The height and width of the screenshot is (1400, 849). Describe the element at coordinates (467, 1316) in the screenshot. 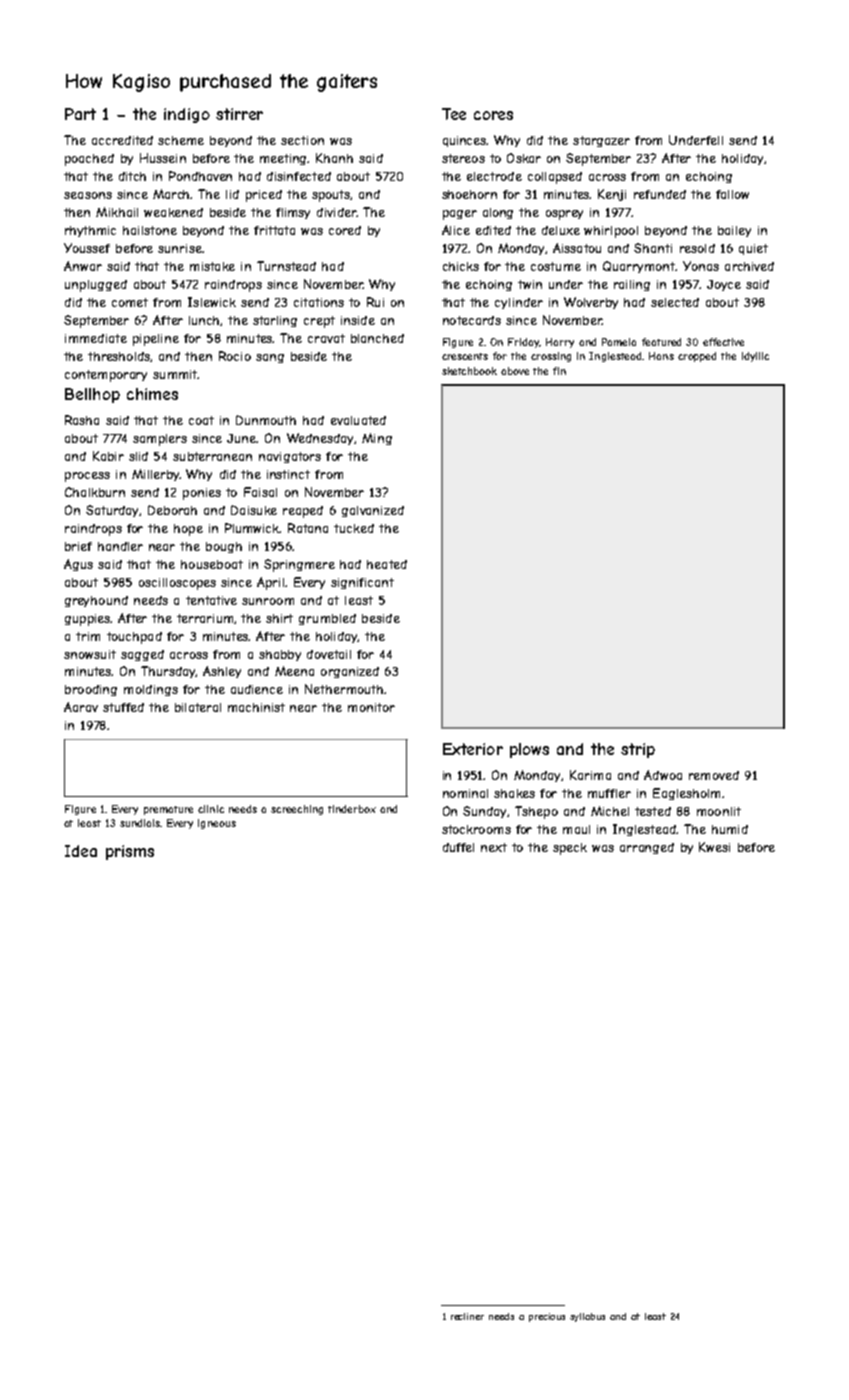

I see `recliner` at that location.
